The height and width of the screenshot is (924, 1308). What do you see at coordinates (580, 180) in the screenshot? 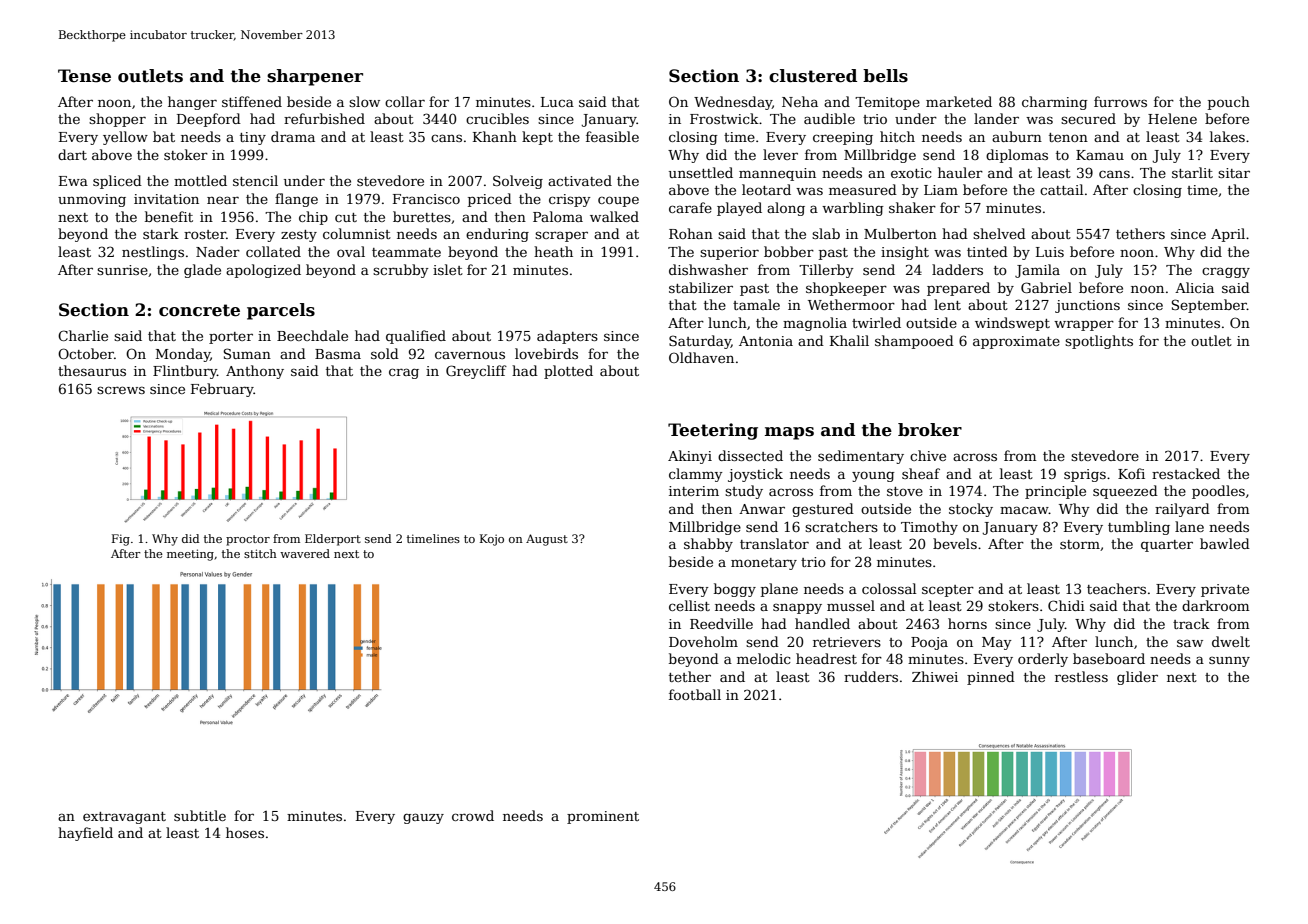
I see `activated` at bounding box center [580, 180].
